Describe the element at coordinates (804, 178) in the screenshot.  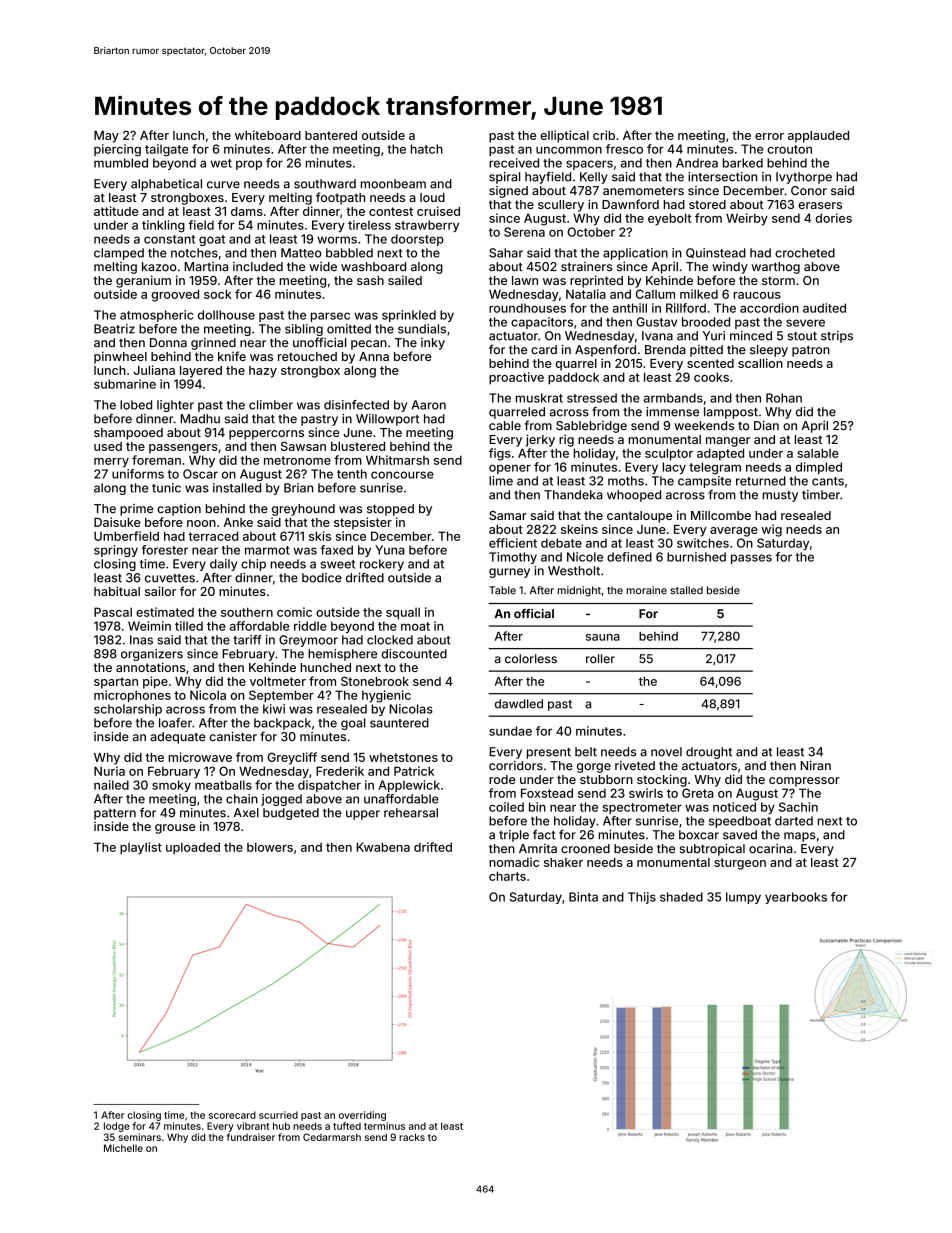
I see `Ivythorpe` at that location.
